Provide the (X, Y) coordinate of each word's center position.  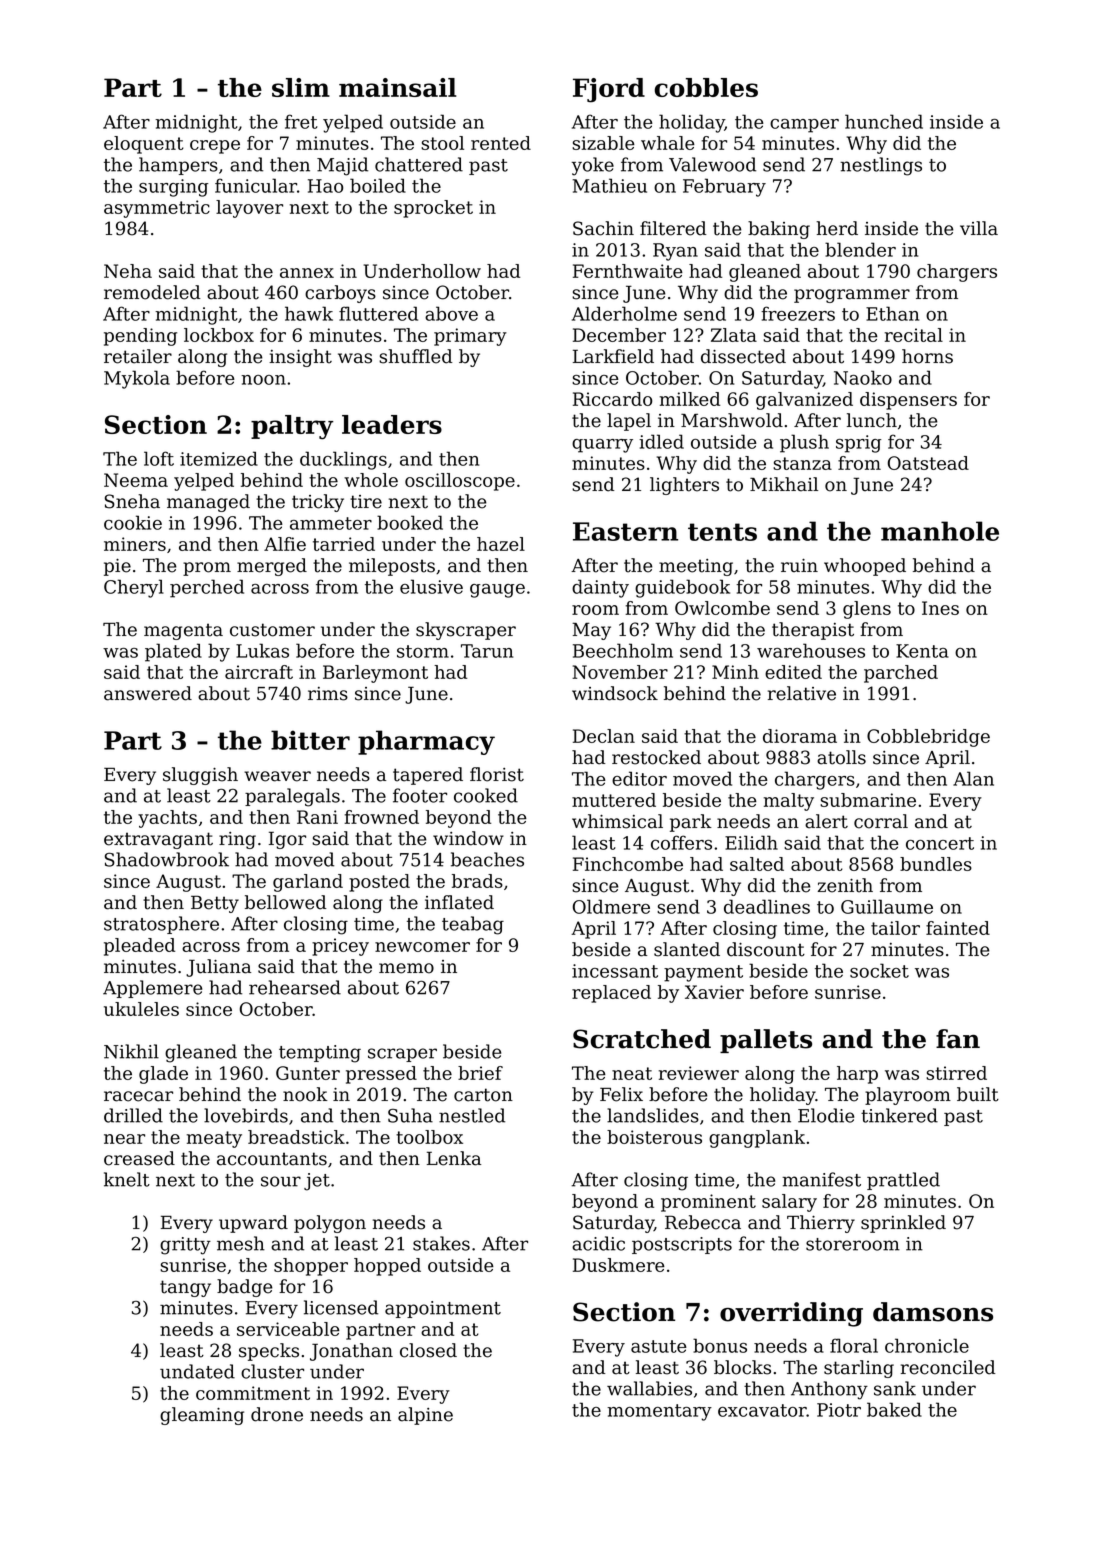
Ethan (892, 313)
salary (789, 1203)
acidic (598, 1243)
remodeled (152, 292)
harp (857, 1075)
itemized (219, 458)
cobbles (706, 87)
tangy (185, 1288)
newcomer (422, 947)
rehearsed (295, 987)
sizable (603, 143)
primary (470, 337)
